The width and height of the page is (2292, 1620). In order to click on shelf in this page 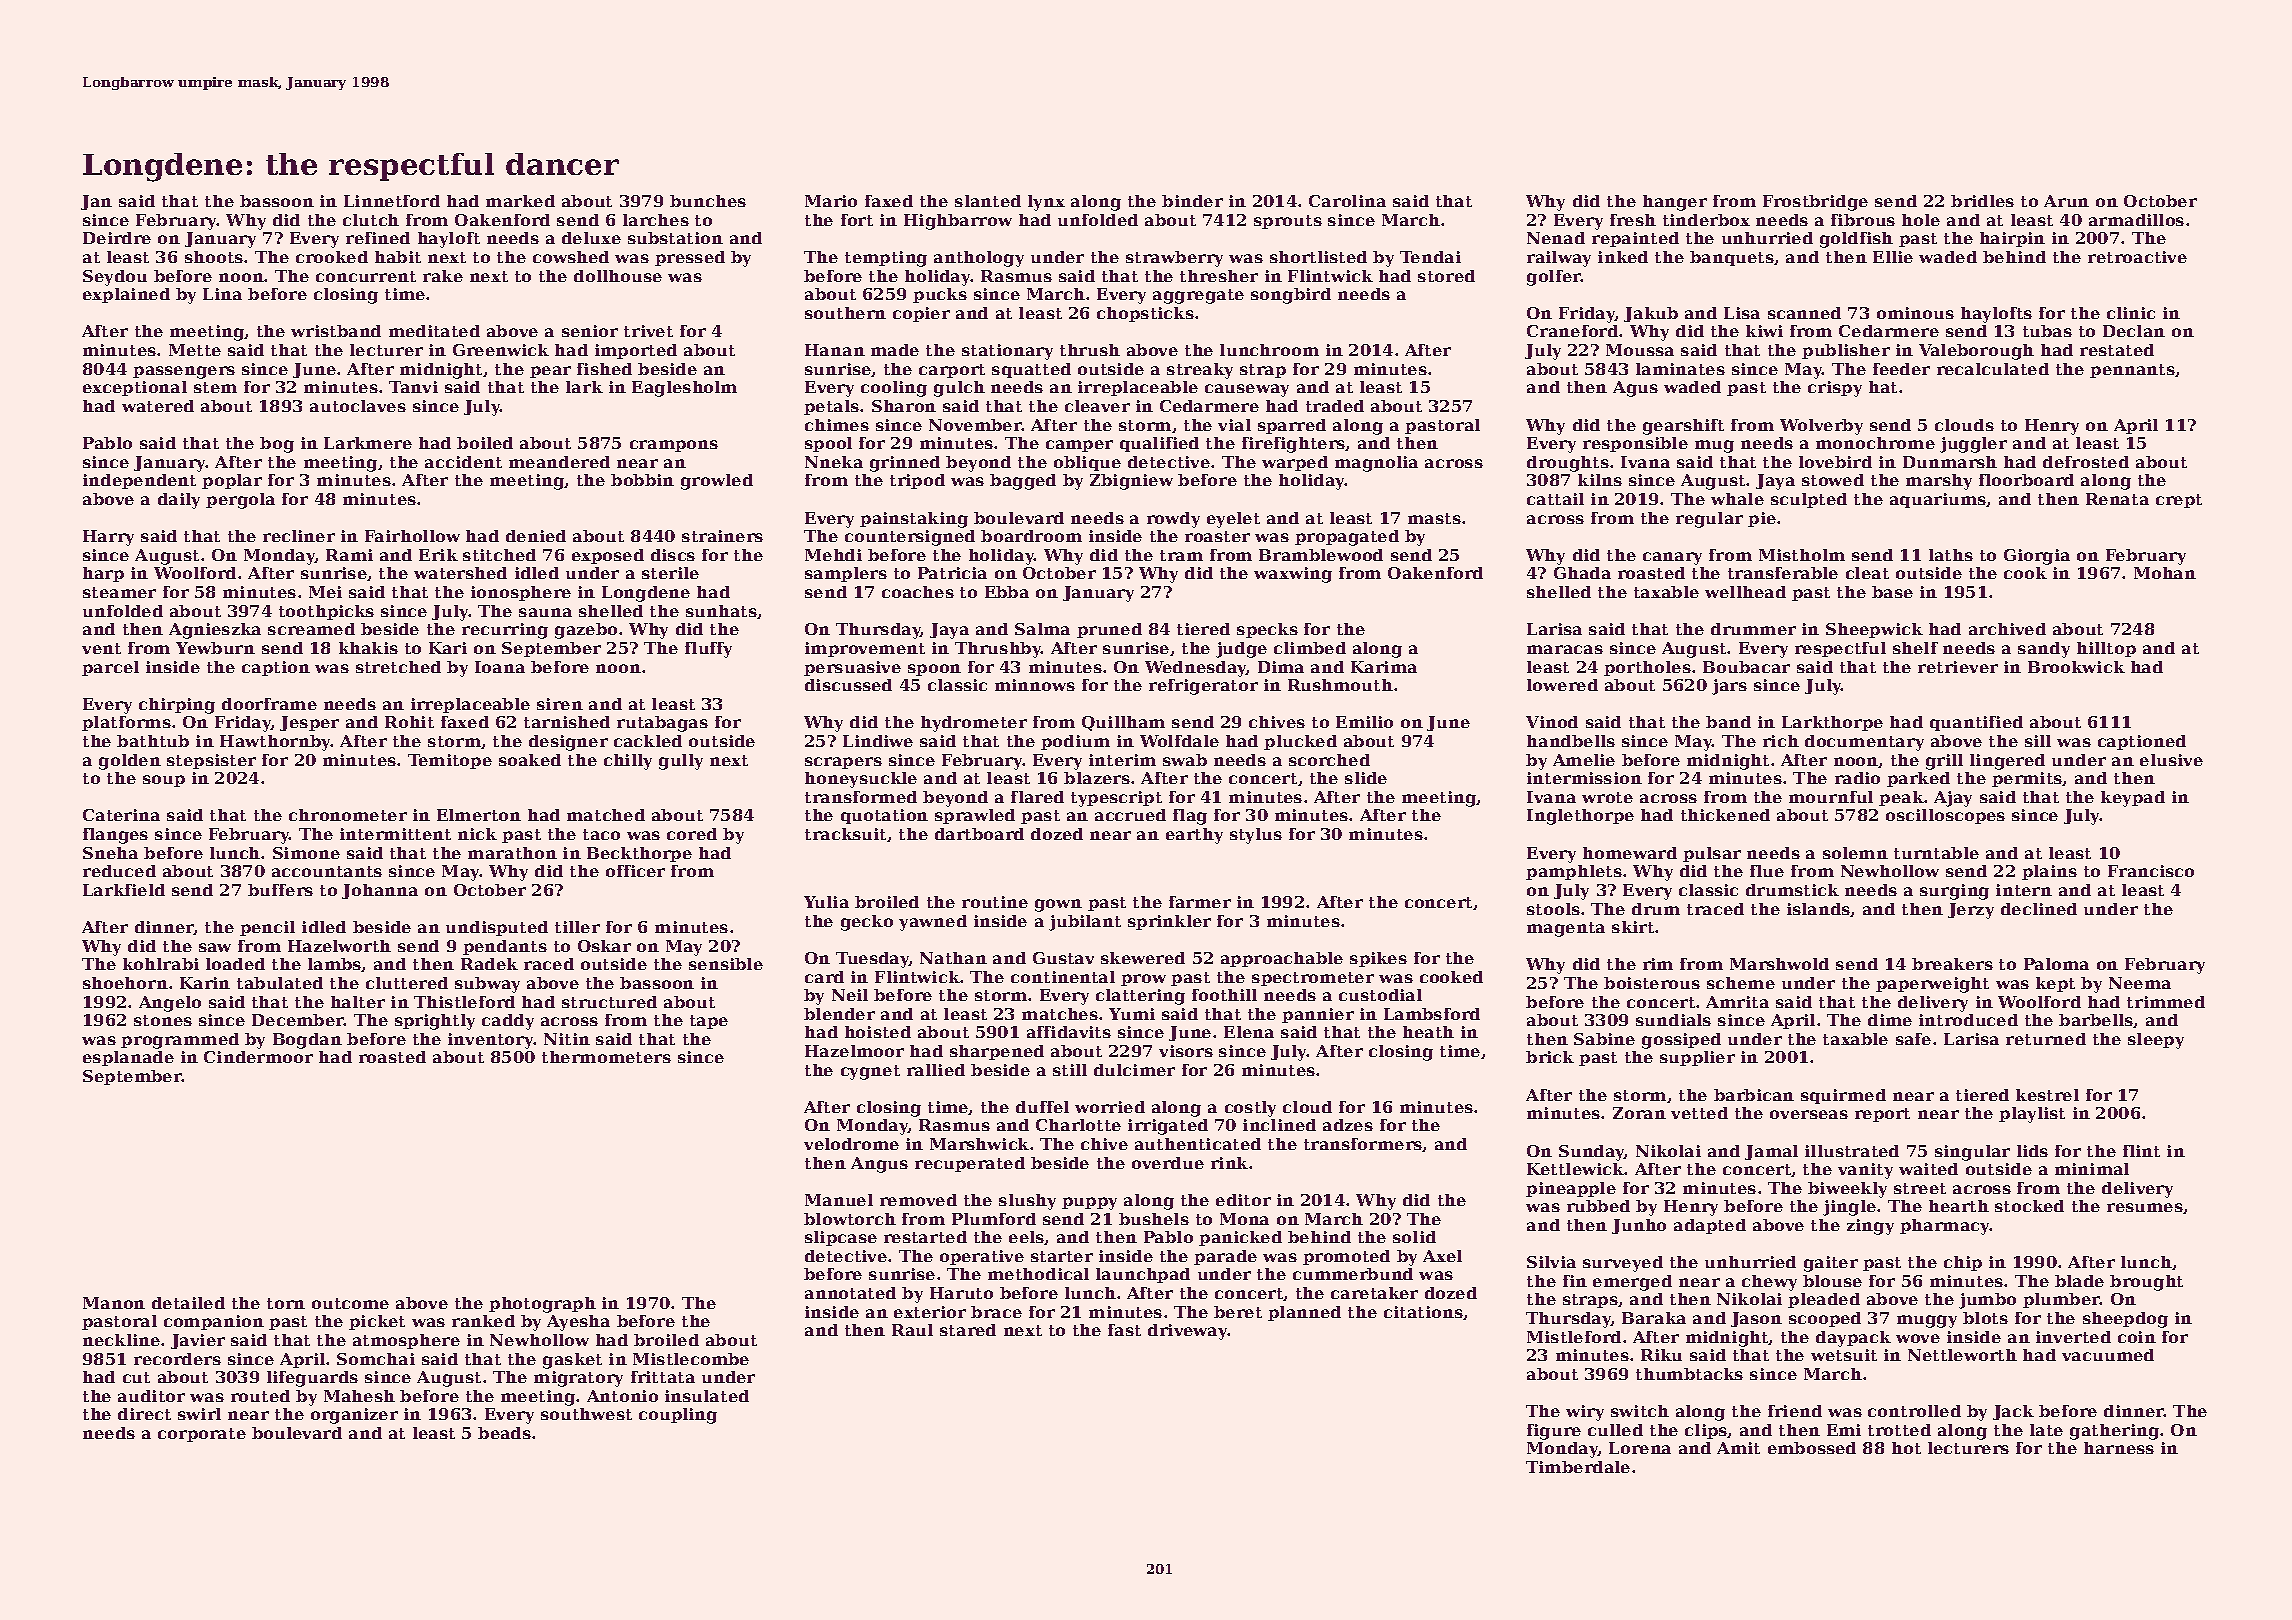, I will do `click(1915, 648)`.
